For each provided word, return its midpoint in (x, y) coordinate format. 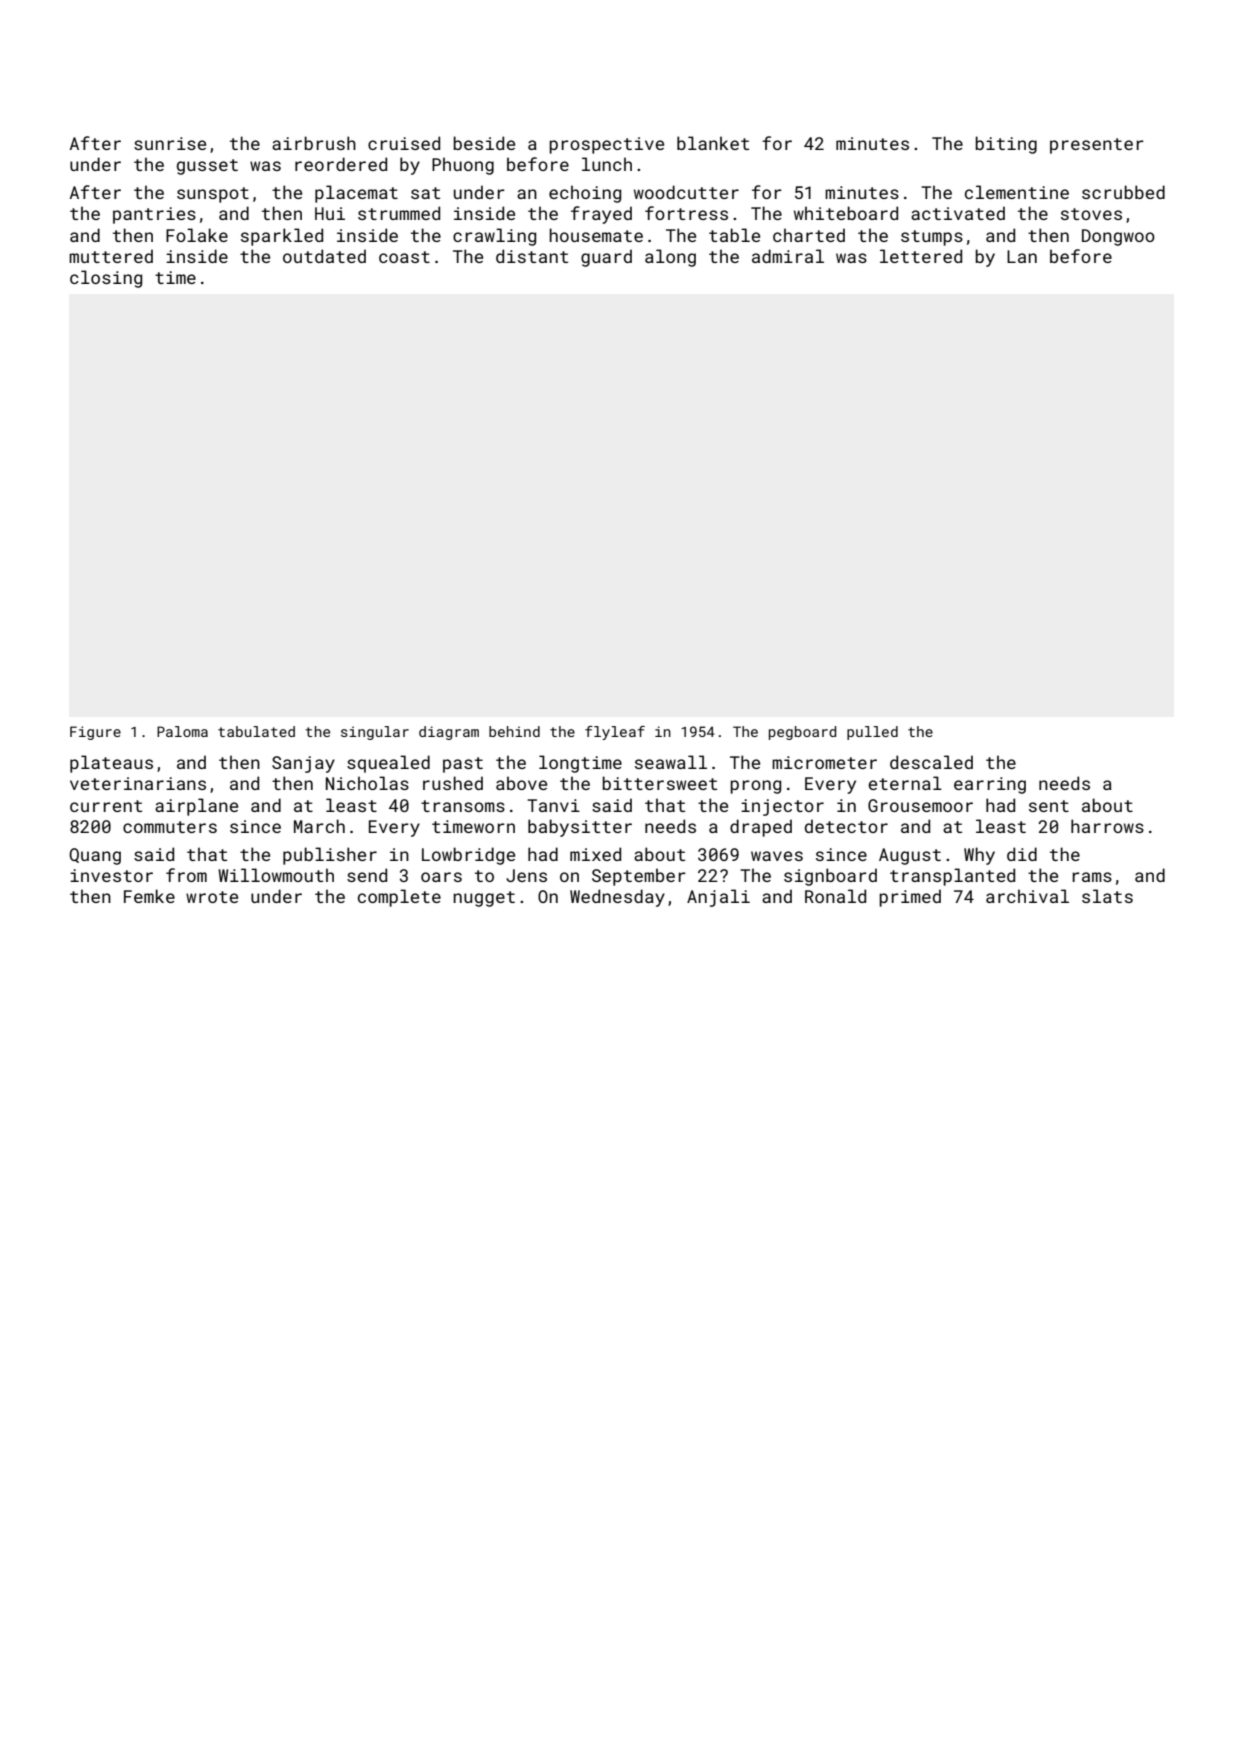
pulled (872, 733)
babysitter (580, 828)
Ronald (835, 896)
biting (1006, 145)
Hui (330, 213)
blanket (713, 143)
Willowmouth (276, 875)
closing (106, 279)
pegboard (802, 733)
